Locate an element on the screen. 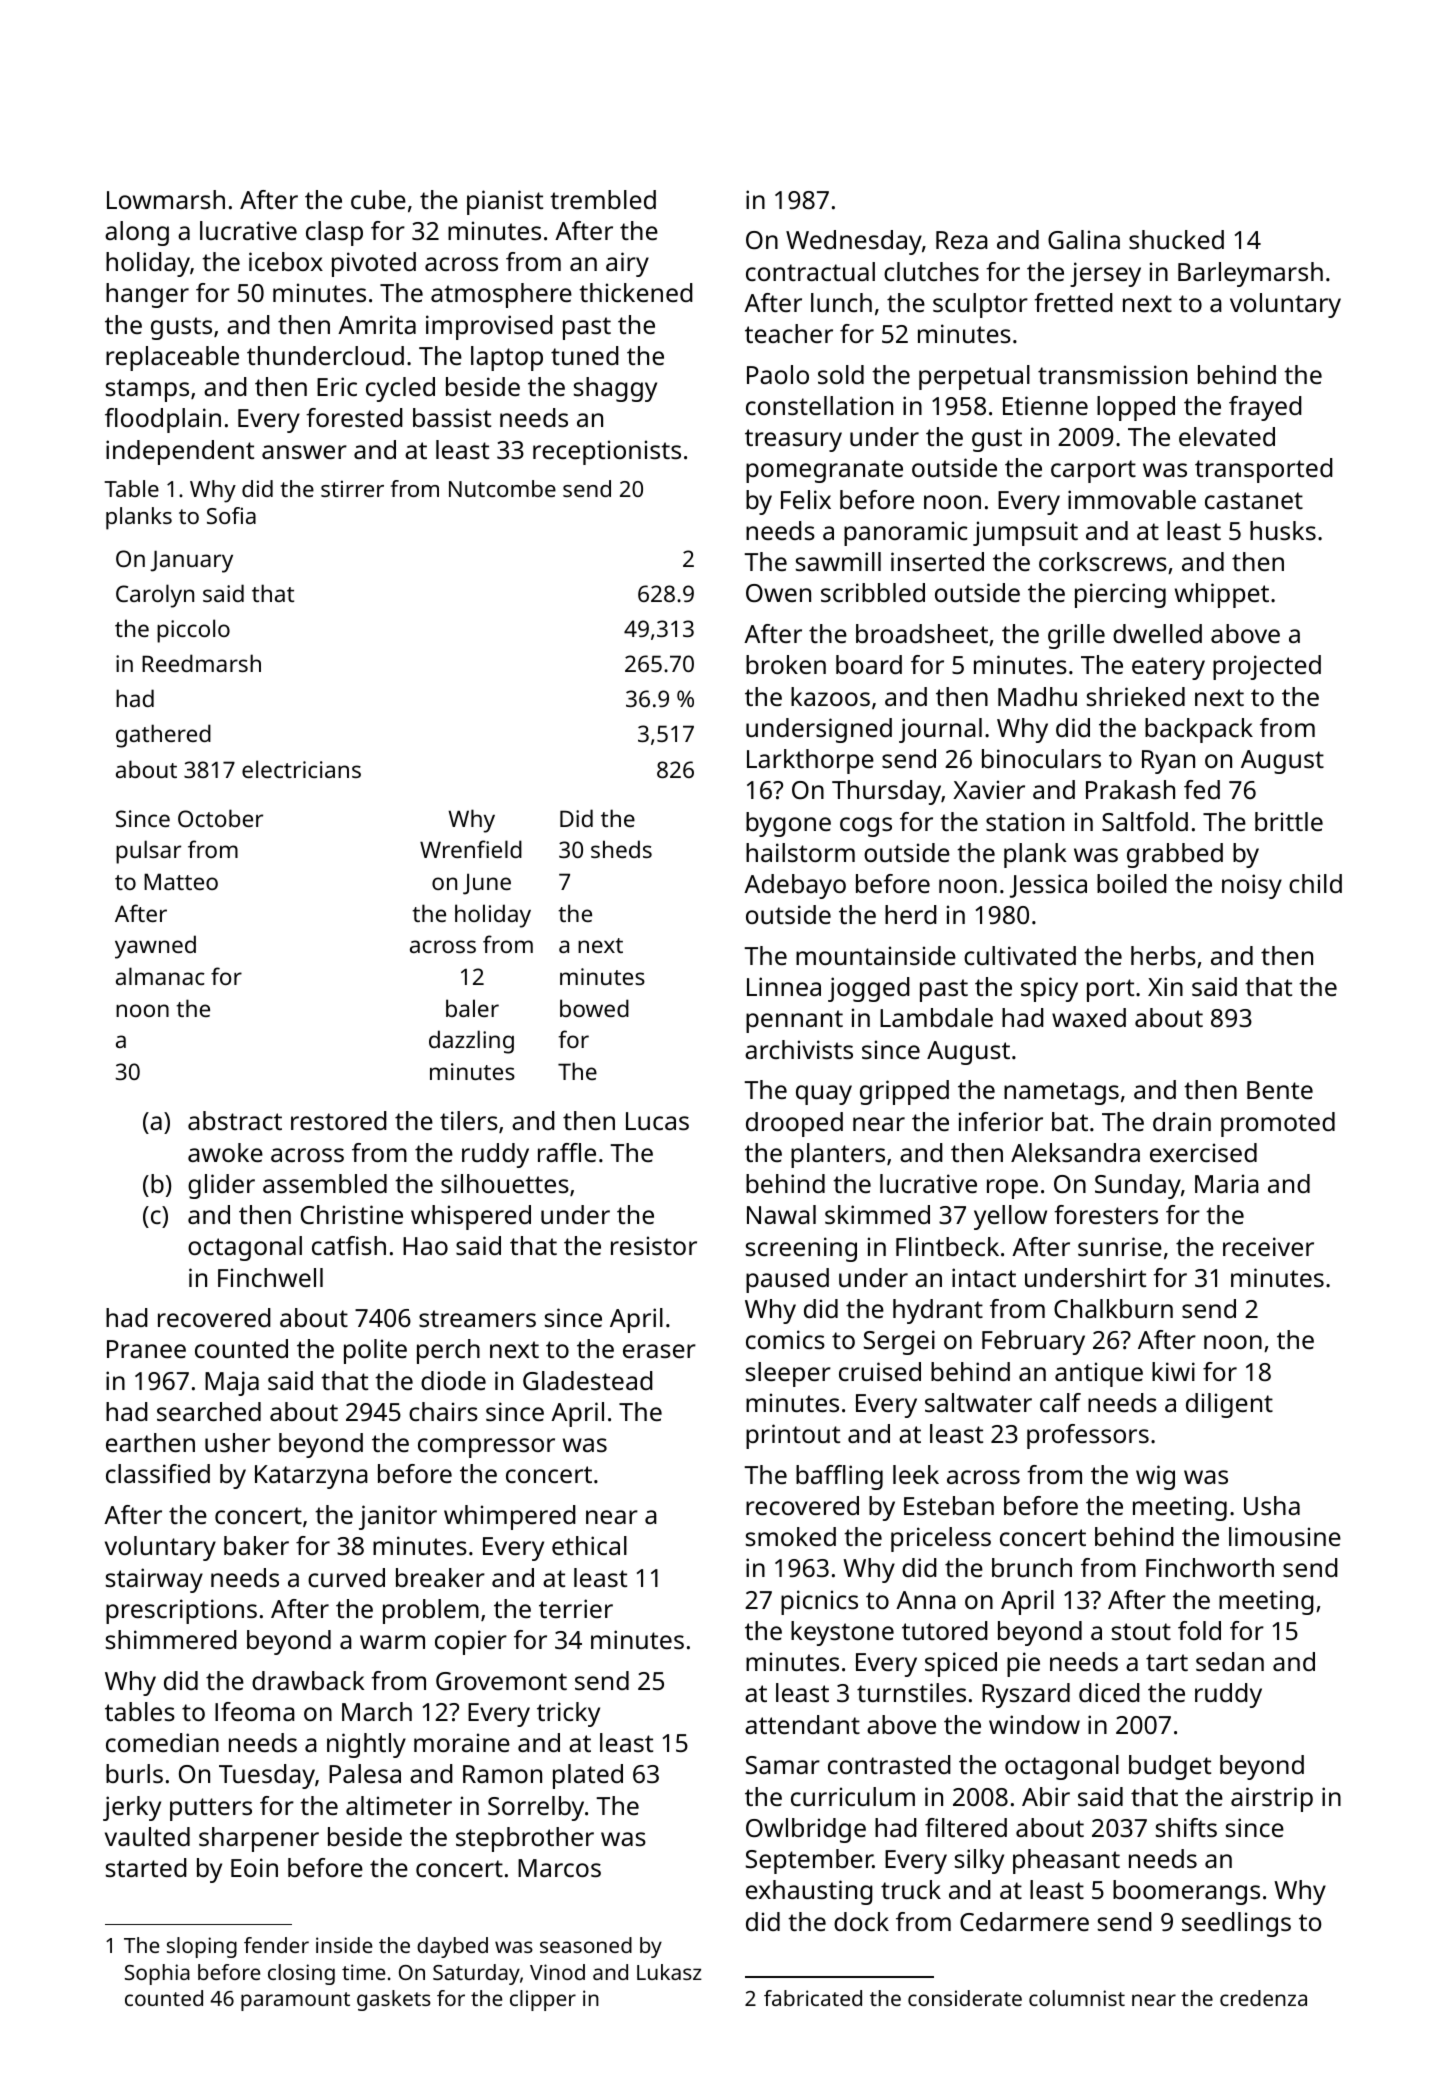  prescriptions is located at coordinates (181, 1611).
